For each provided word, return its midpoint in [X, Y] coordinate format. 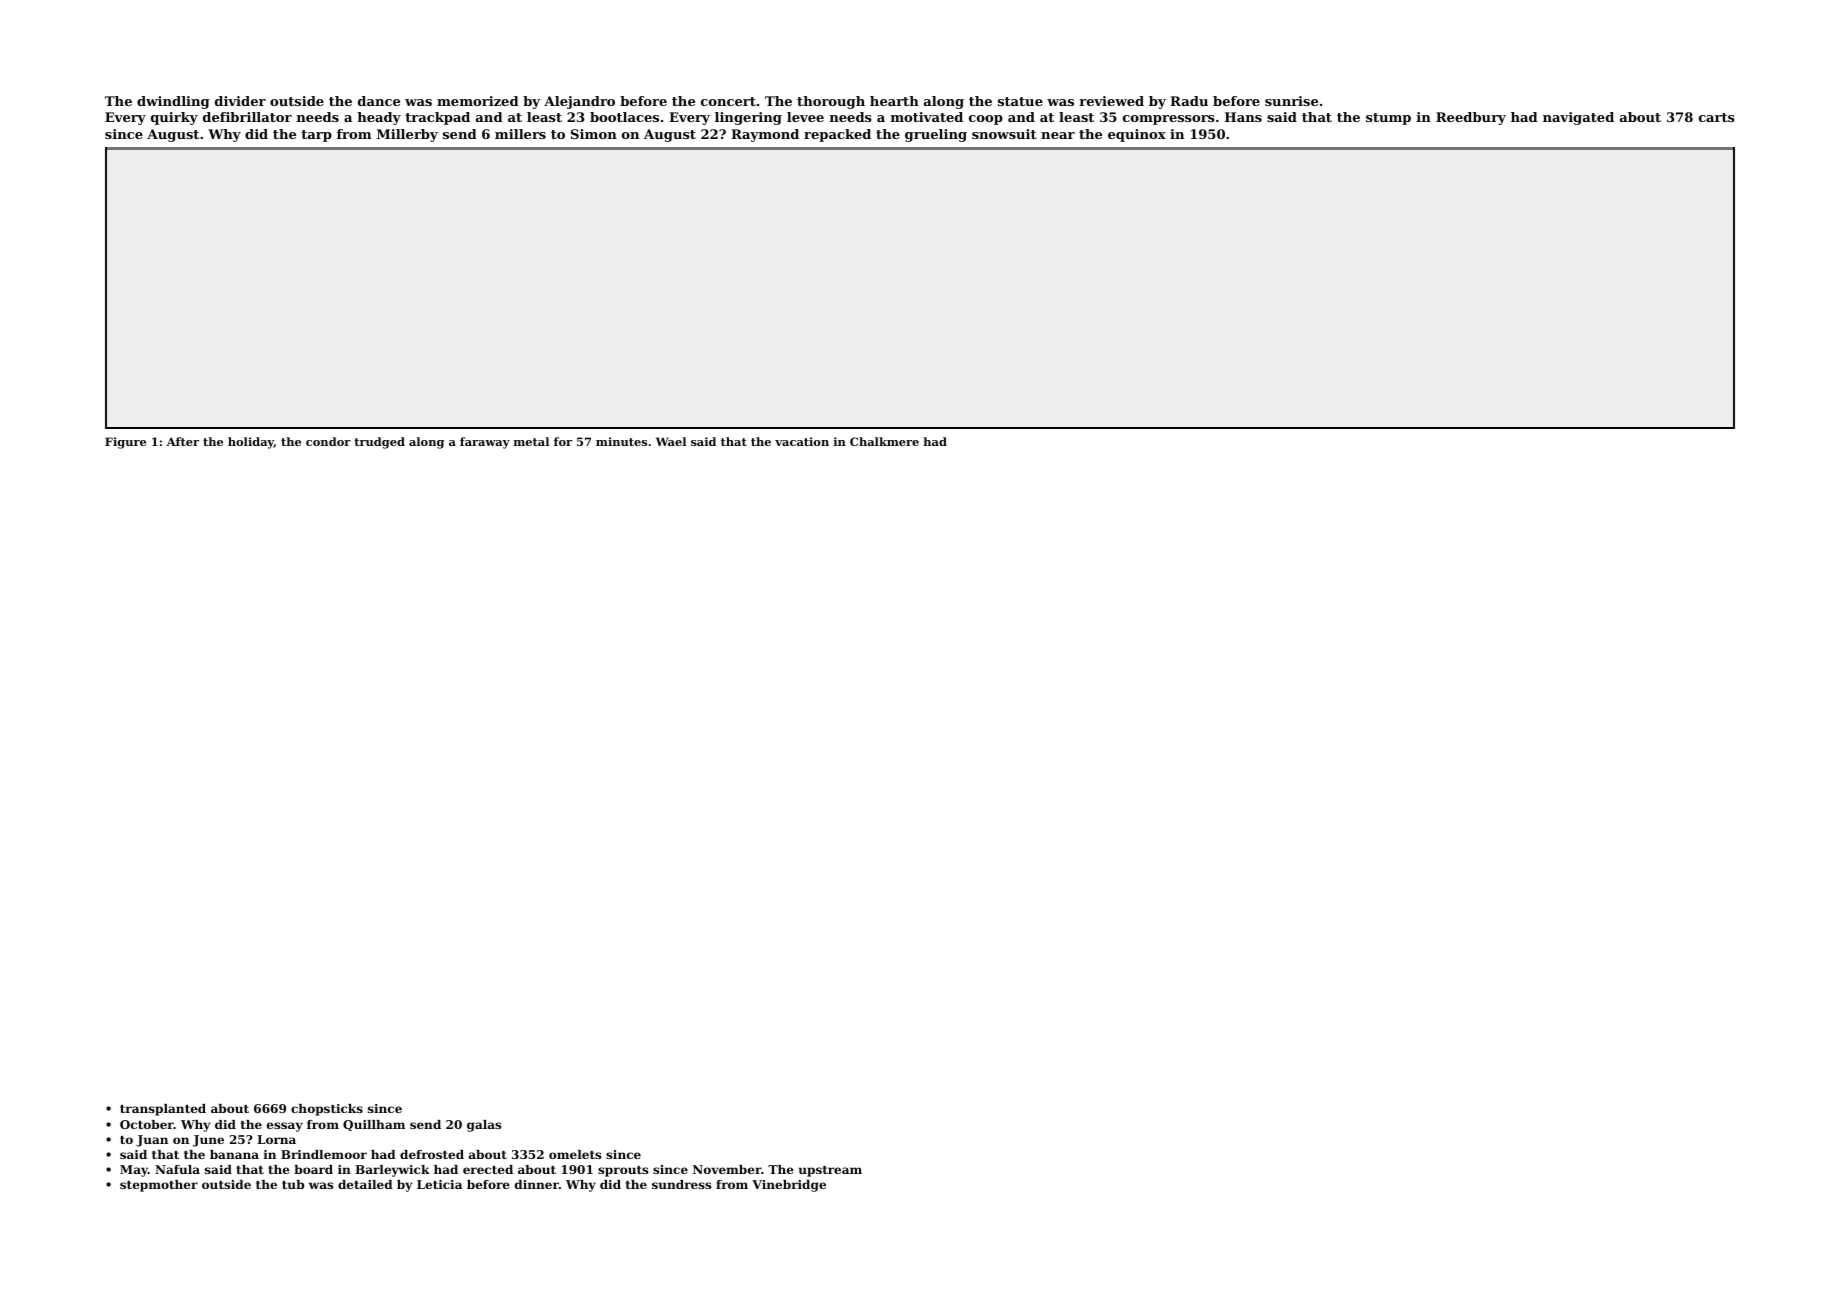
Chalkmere [884, 441]
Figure [125, 443]
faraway [485, 443]
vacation [802, 441]
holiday [251, 443]
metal [531, 441]
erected [488, 1169]
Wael [671, 441]
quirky [174, 118]
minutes [621, 441]
